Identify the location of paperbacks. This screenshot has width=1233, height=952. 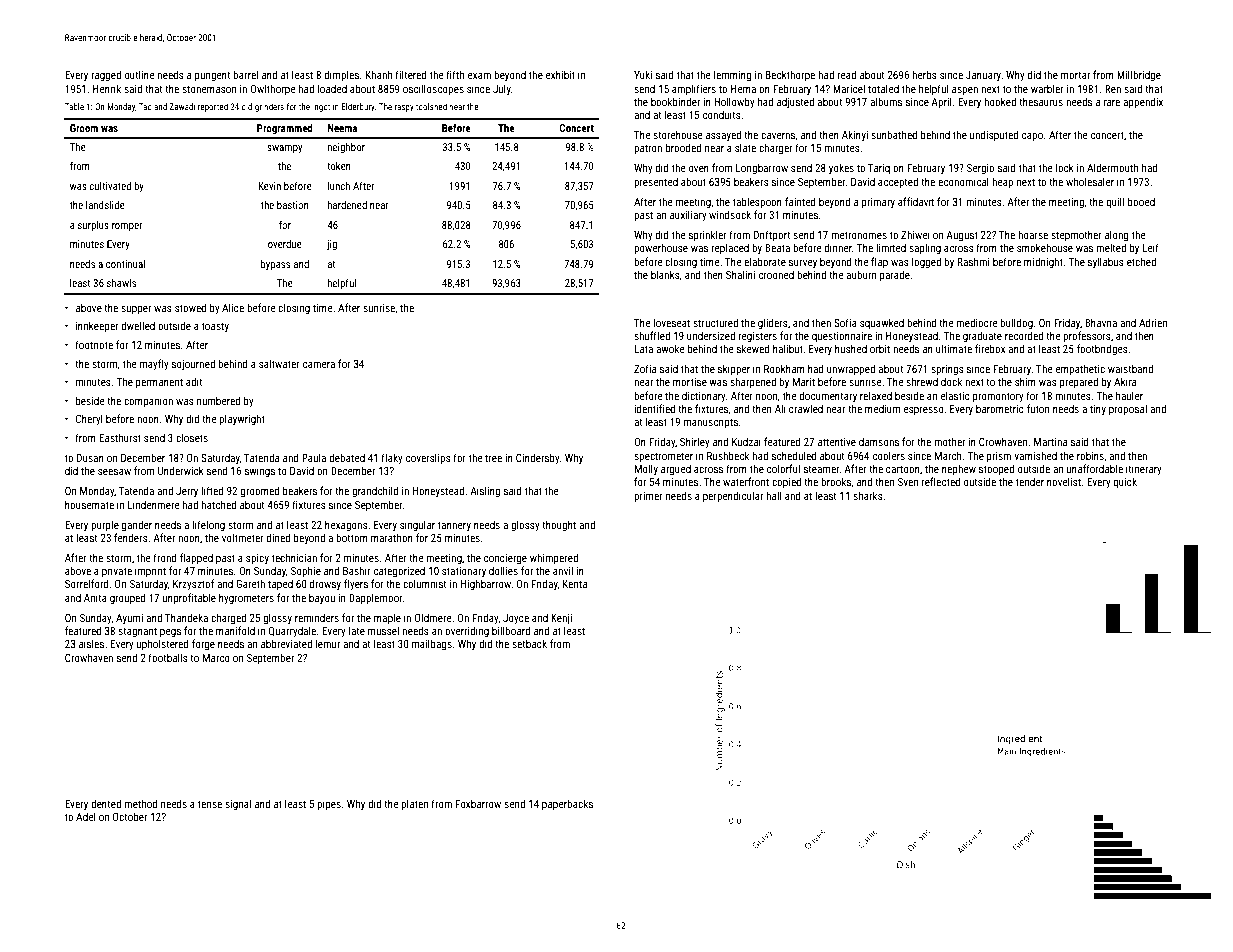
(567, 804).
